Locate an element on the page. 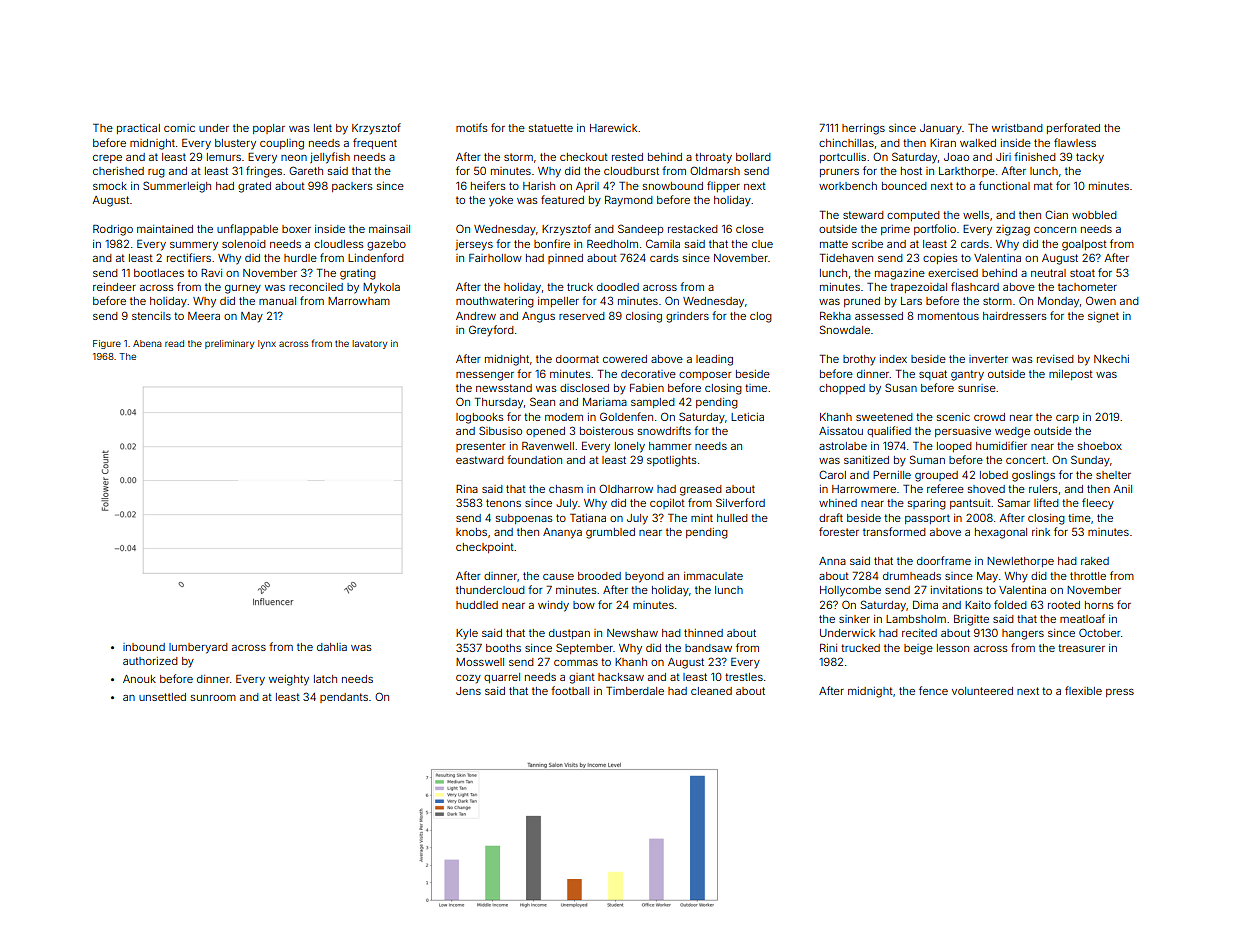 The width and height of the image is (1233, 952). rug is located at coordinates (156, 173).
